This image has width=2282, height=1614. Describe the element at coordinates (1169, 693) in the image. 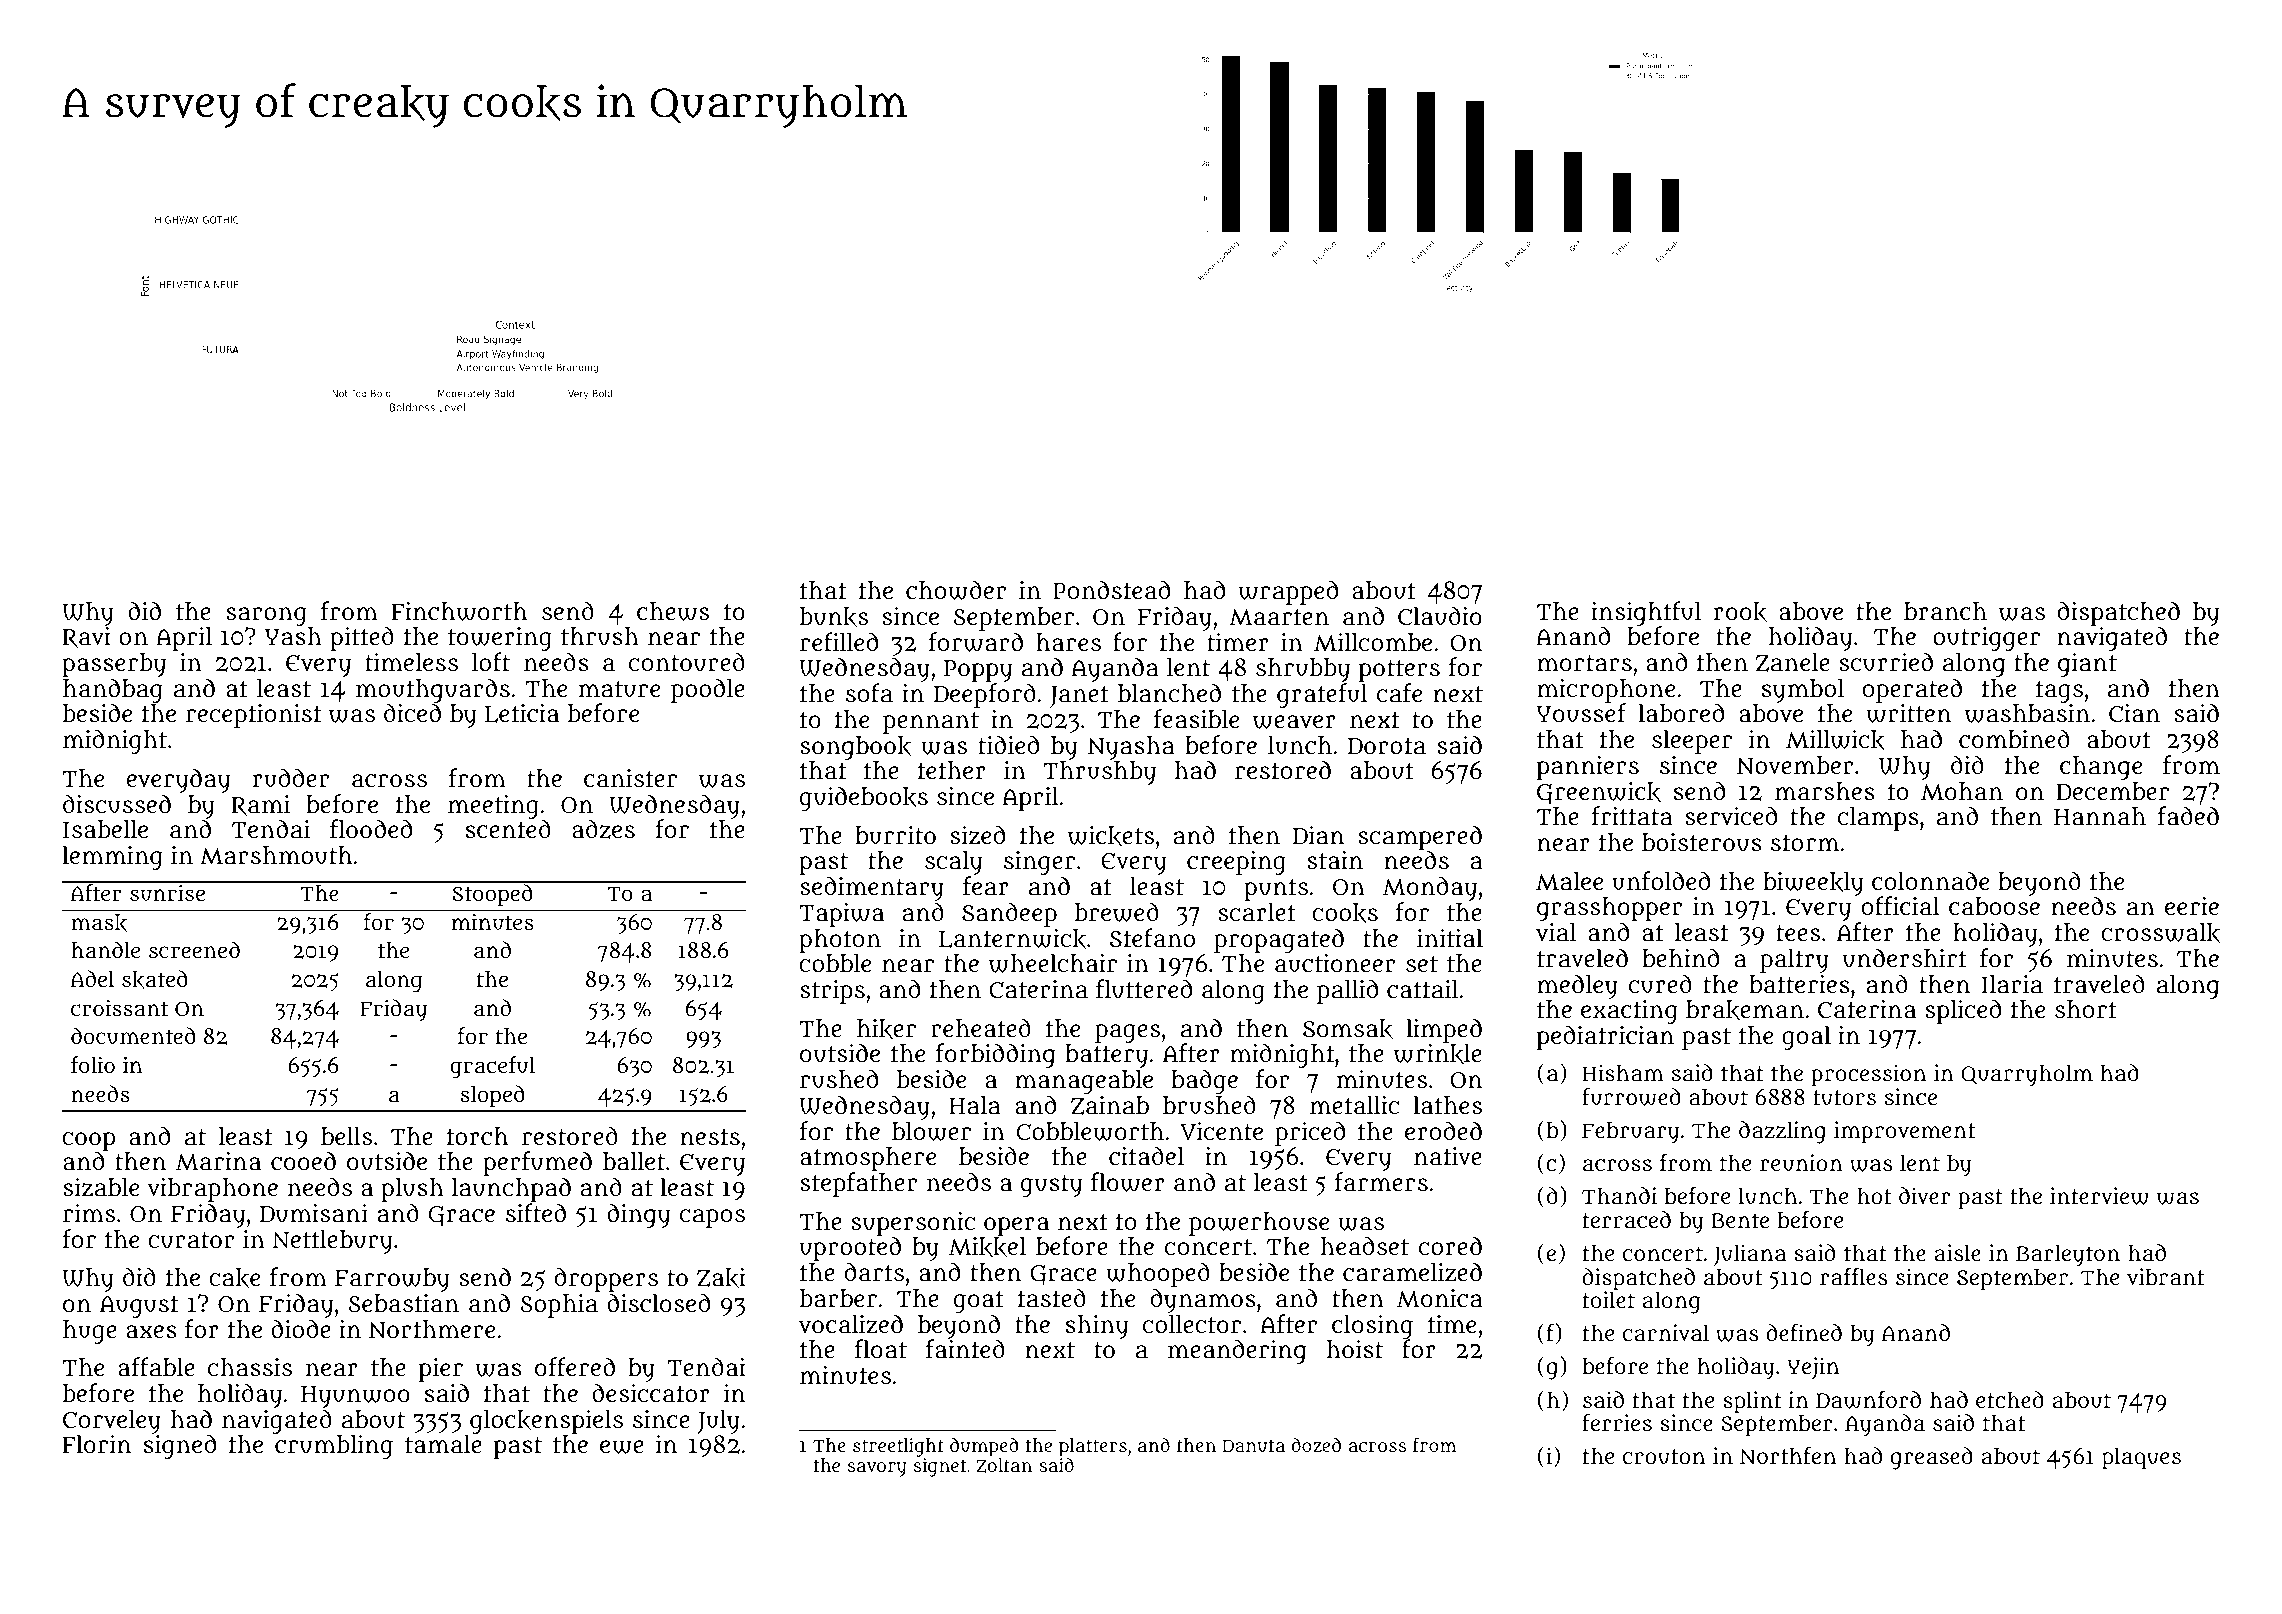

I see `blanched` at that location.
